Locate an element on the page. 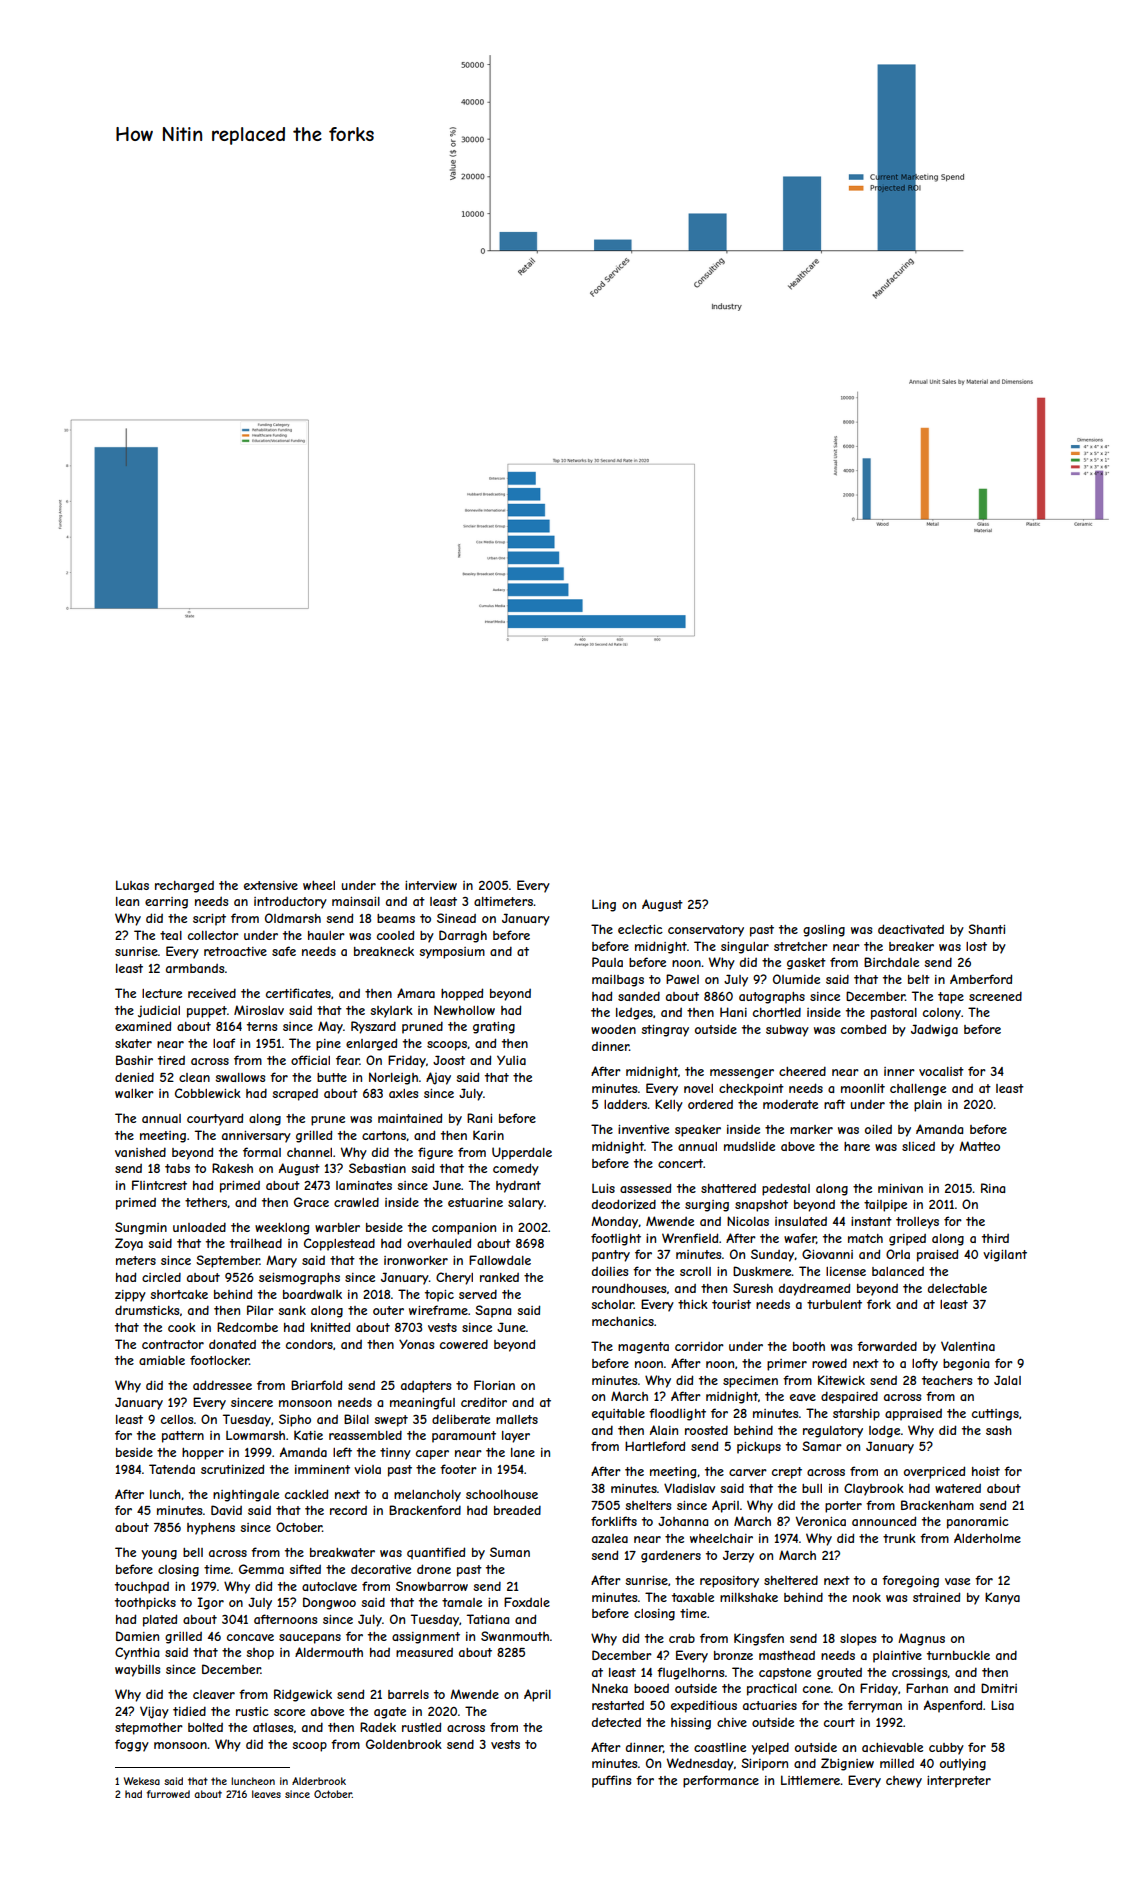 The image size is (1144, 1885). challenge is located at coordinates (918, 1090).
